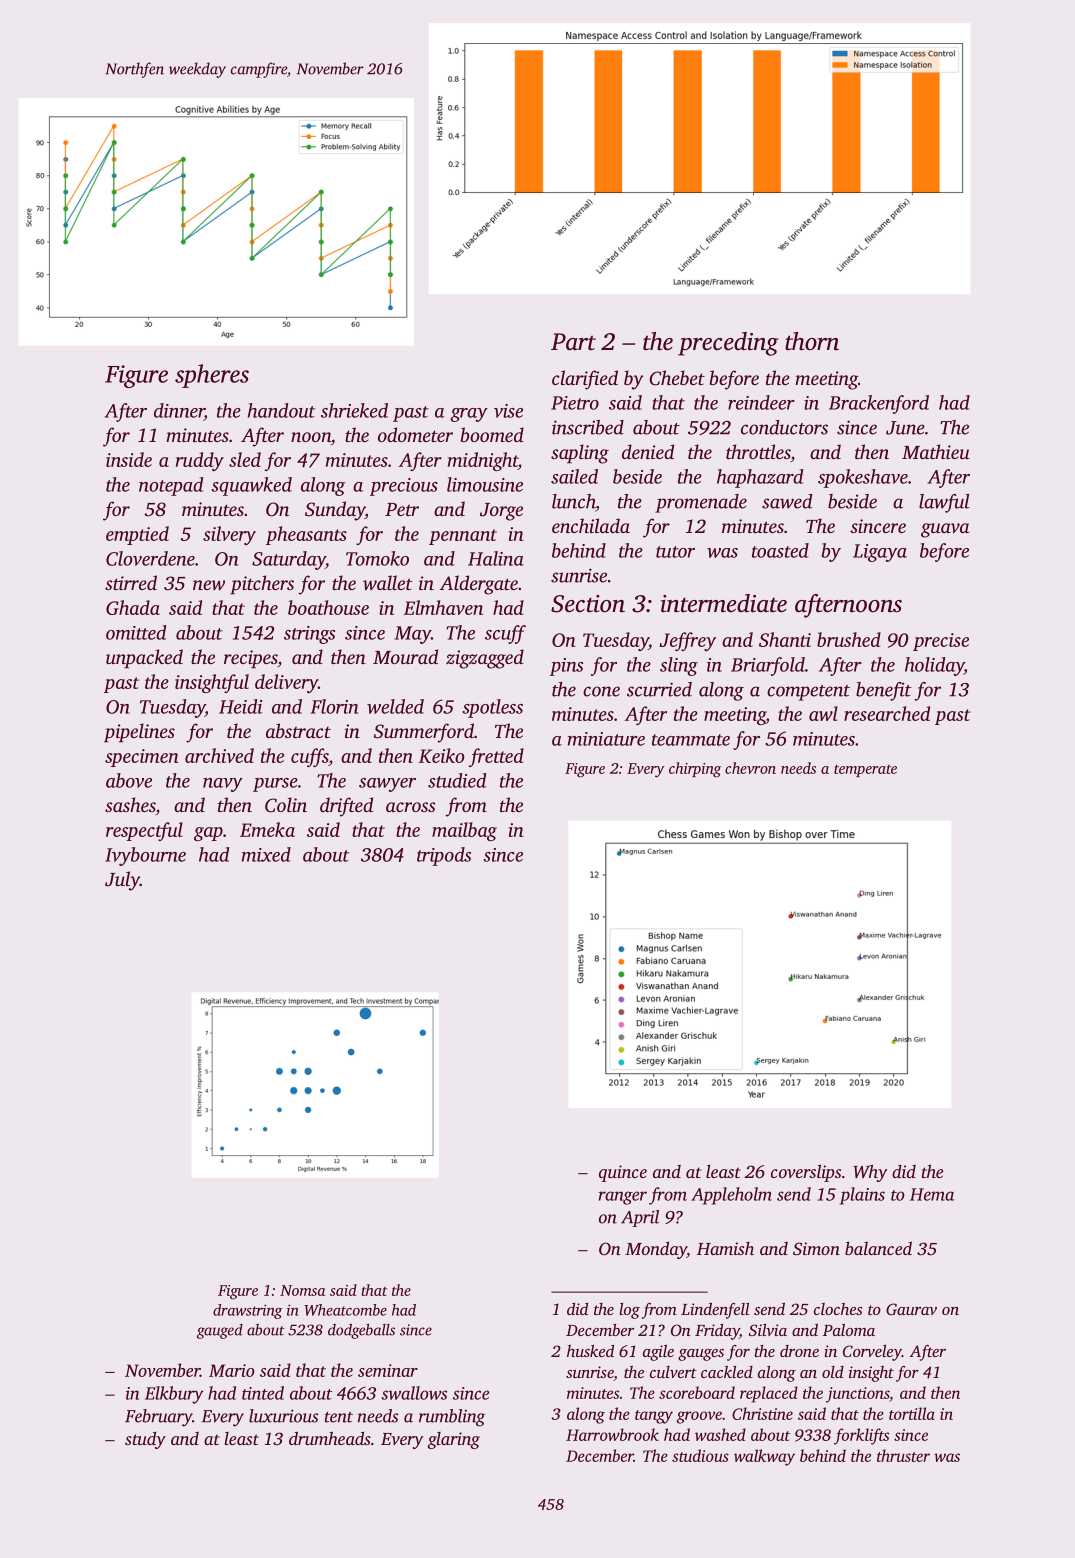 This page has height=1558, width=1075. Describe the element at coordinates (388, 1370) in the page. I see `seminar` at that location.
